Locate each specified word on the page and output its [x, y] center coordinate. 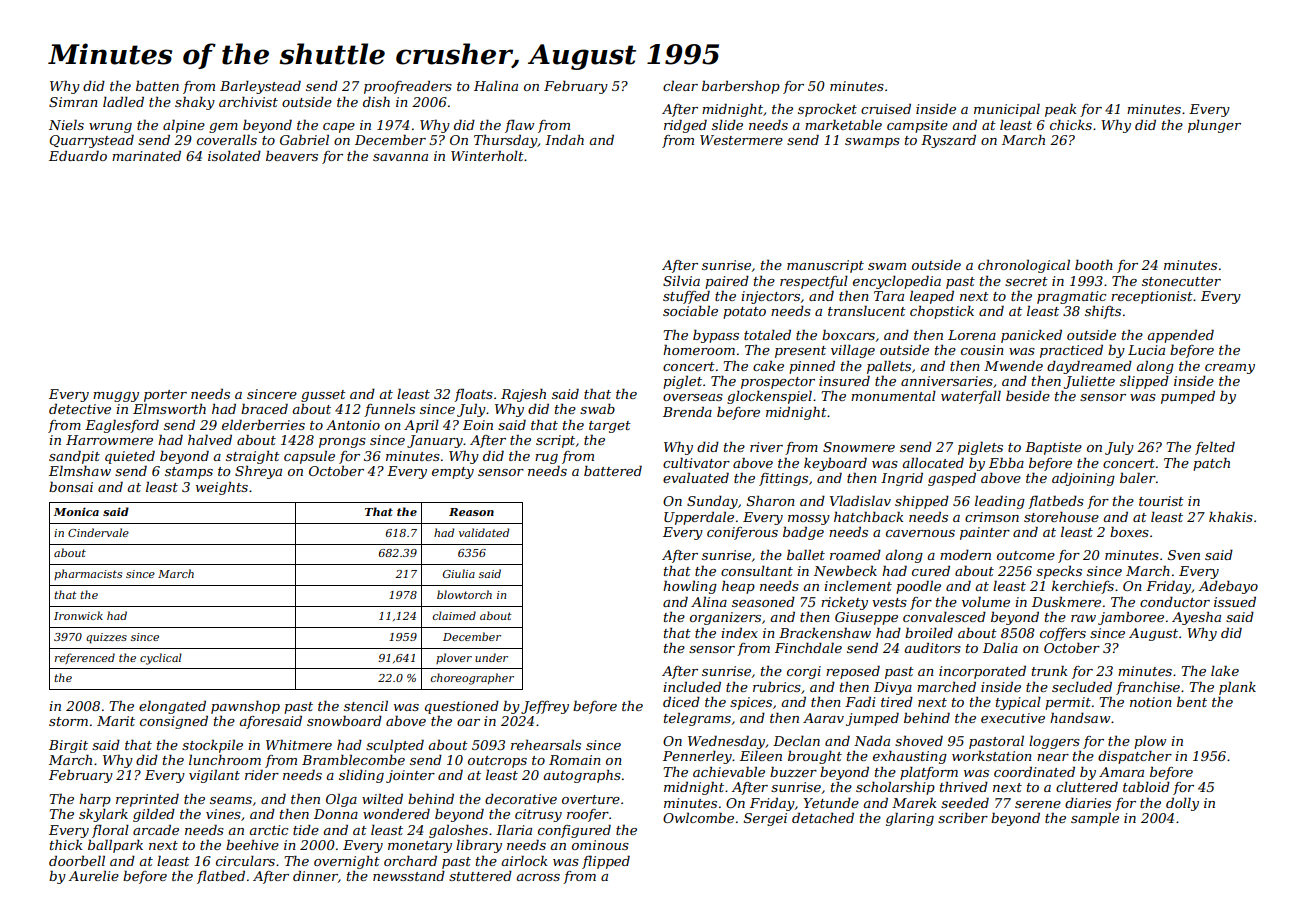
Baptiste [1053, 448]
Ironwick [78, 615]
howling [690, 587]
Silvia [681, 281]
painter [985, 533]
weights [222, 488]
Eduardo [78, 155]
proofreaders [408, 87]
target [610, 427]
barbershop [741, 87]
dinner [315, 876]
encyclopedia [897, 282]
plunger [1214, 126]
